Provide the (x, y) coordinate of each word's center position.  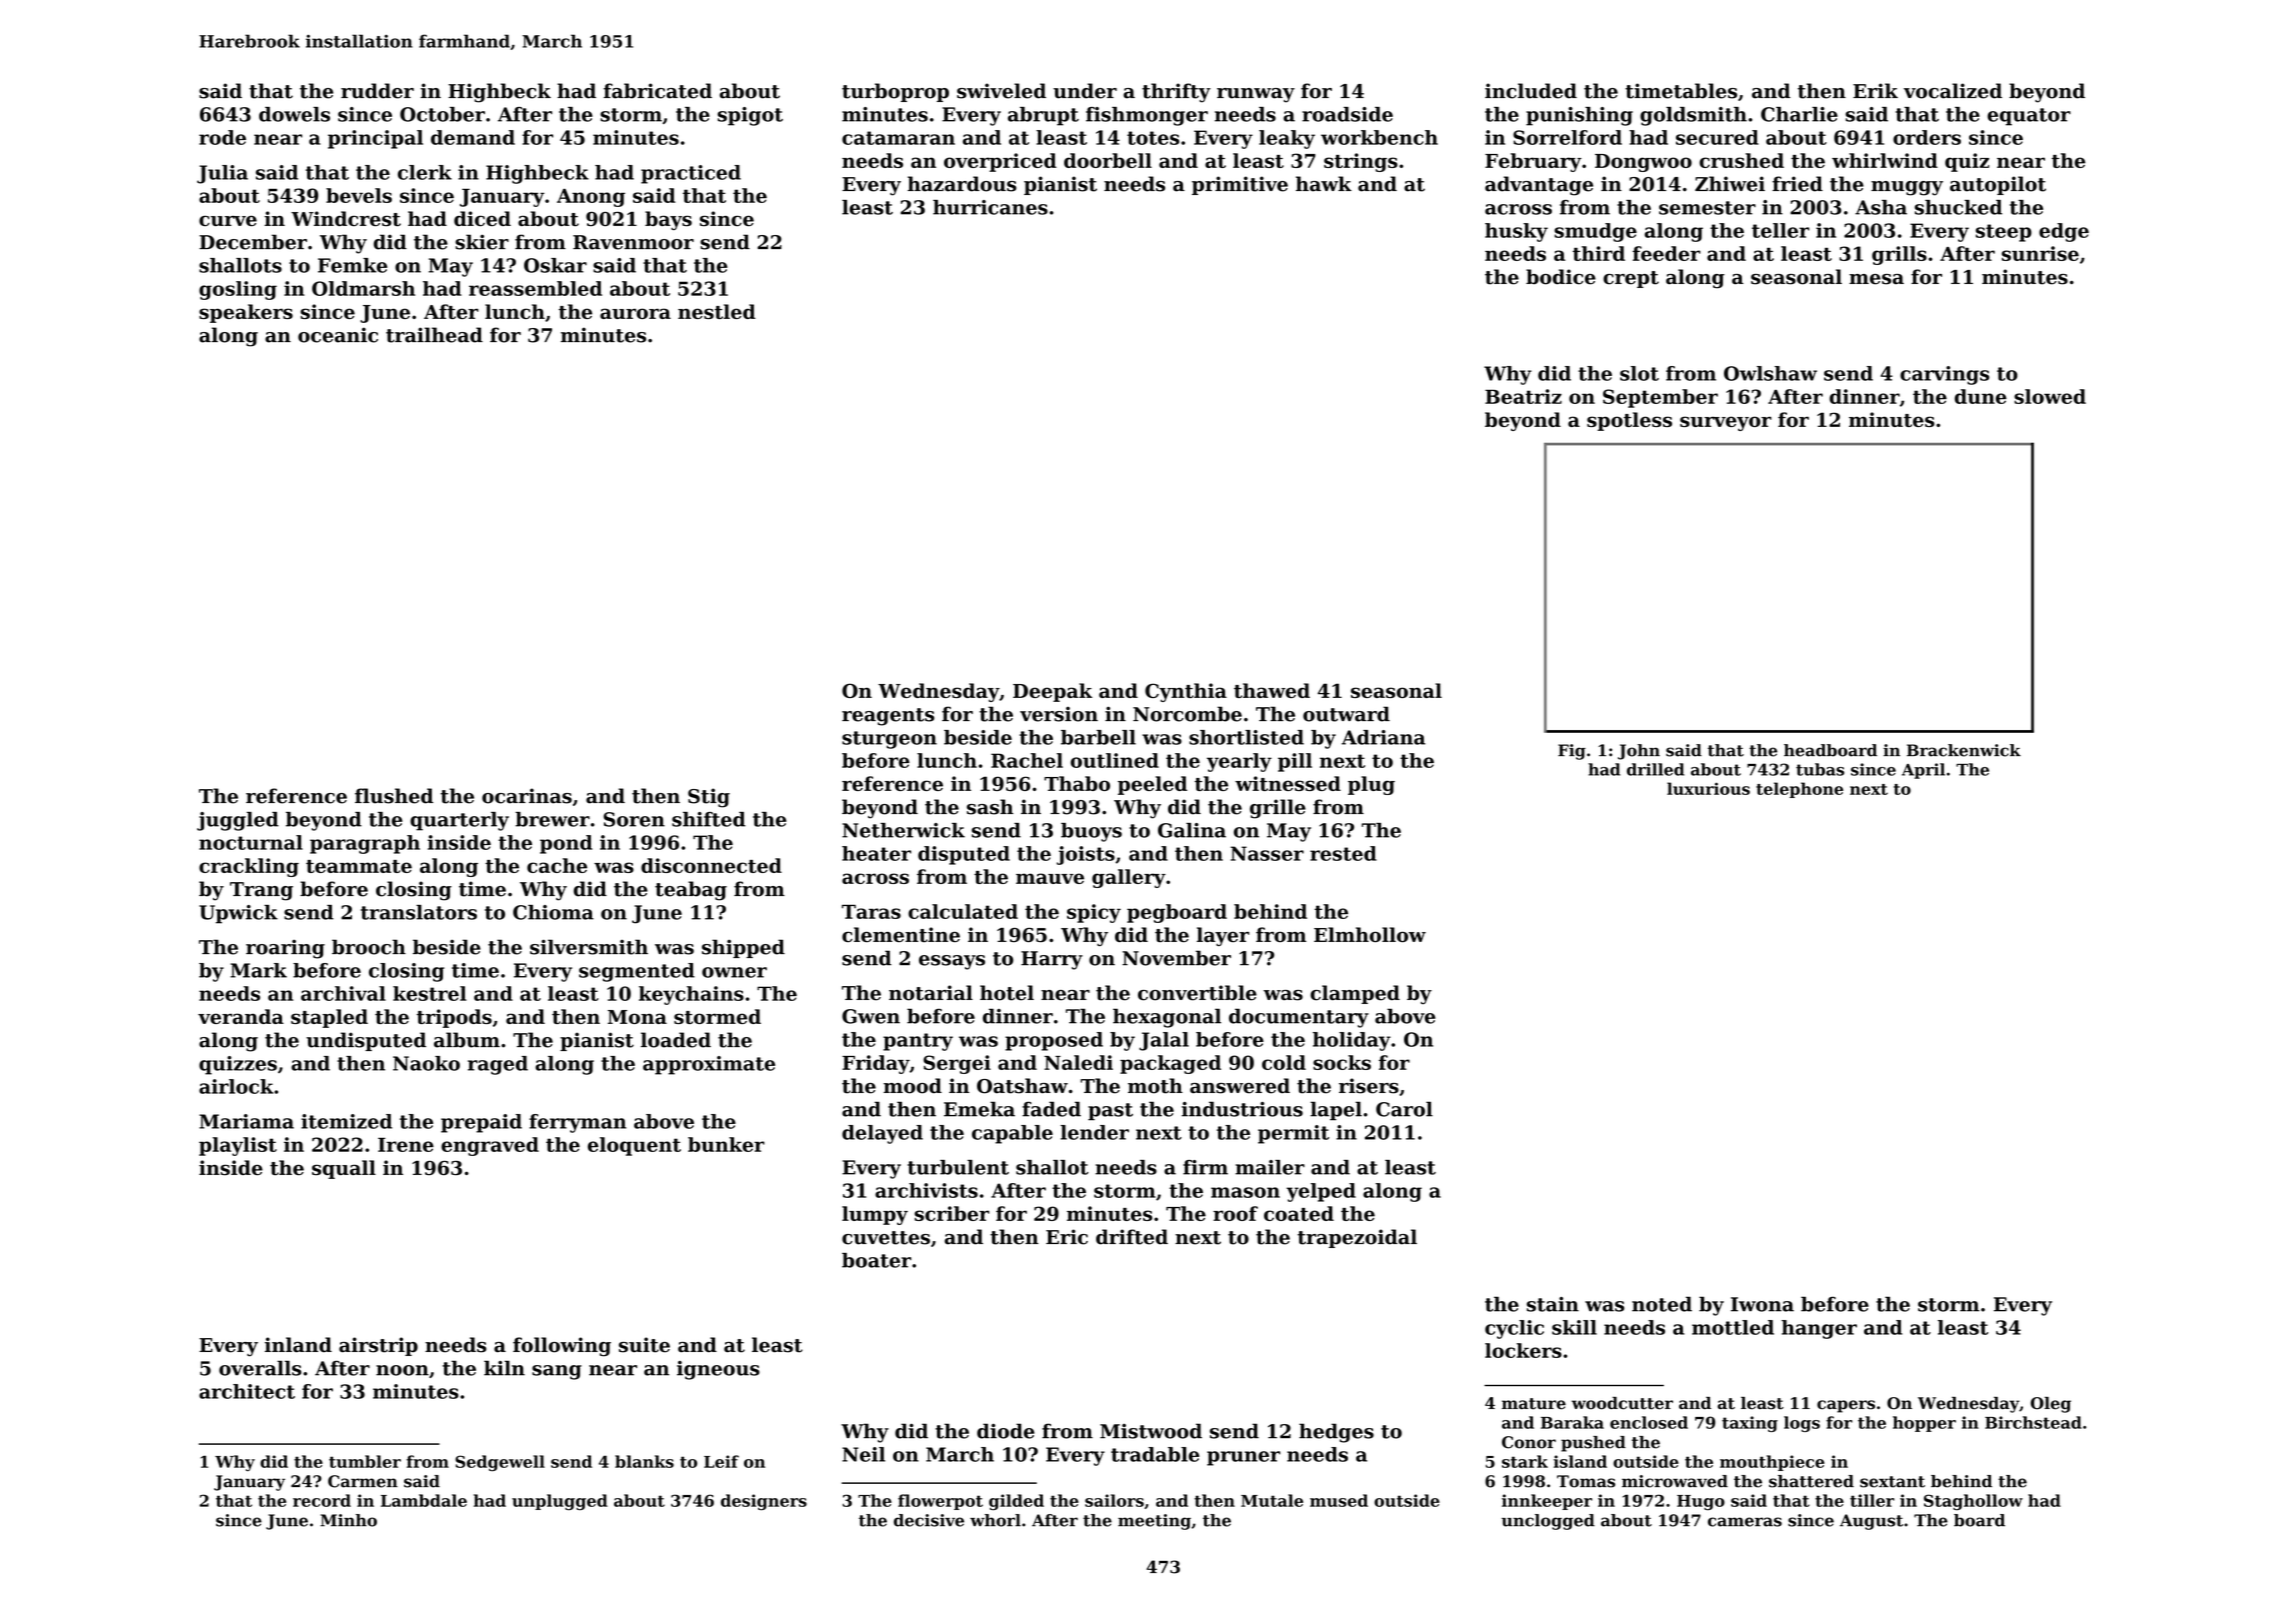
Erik (1875, 90)
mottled (1733, 1327)
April (1923, 771)
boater (876, 1260)
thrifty (1176, 93)
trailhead (434, 335)
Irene (406, 1144)
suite (644, 1345)
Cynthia (1186, 692)
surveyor (1726, 423)
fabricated (657, 91)
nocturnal (251, 842)
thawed (1272, 690)
